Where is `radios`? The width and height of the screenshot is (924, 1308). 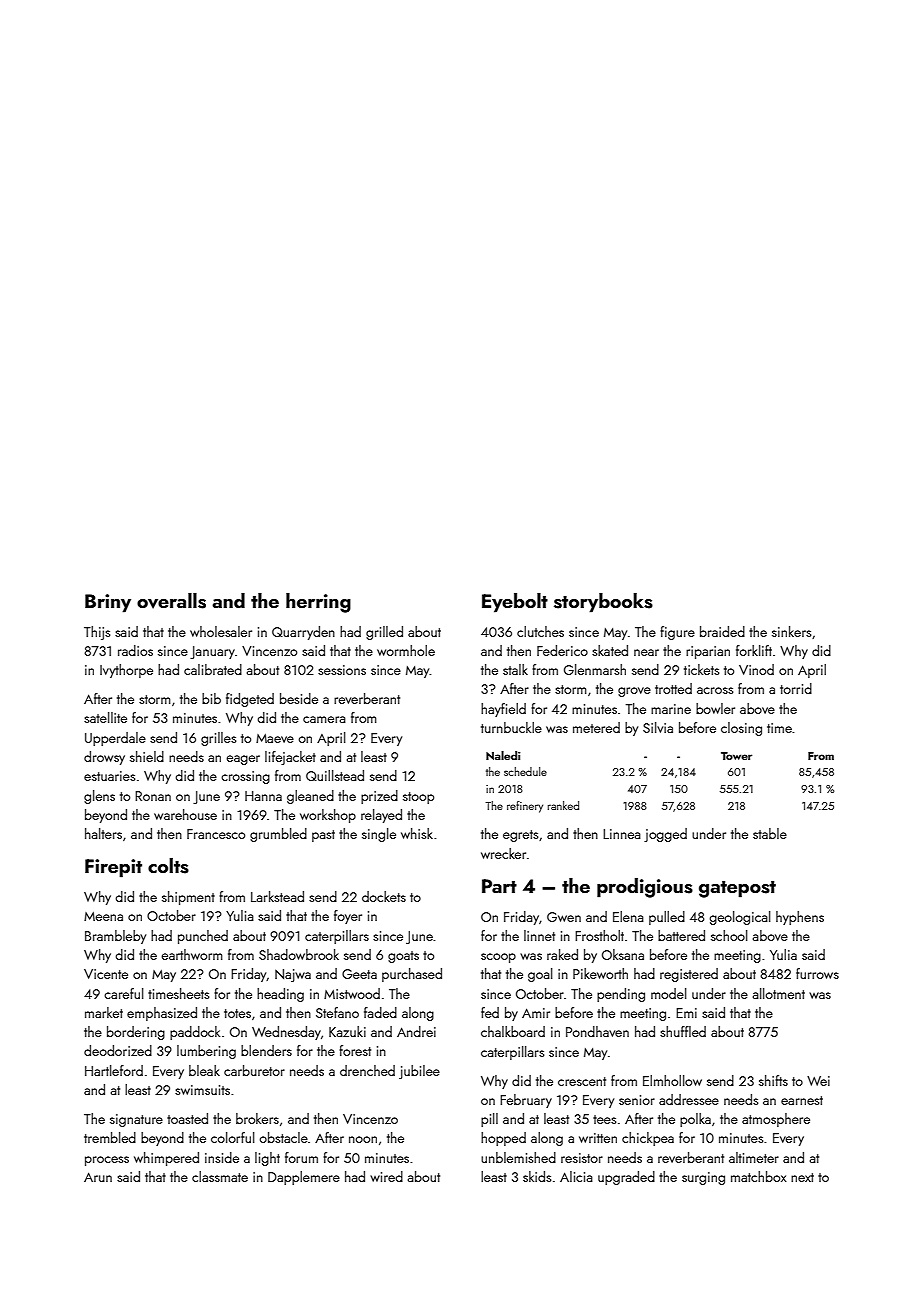
radios is located at coordinates (135, 650).
